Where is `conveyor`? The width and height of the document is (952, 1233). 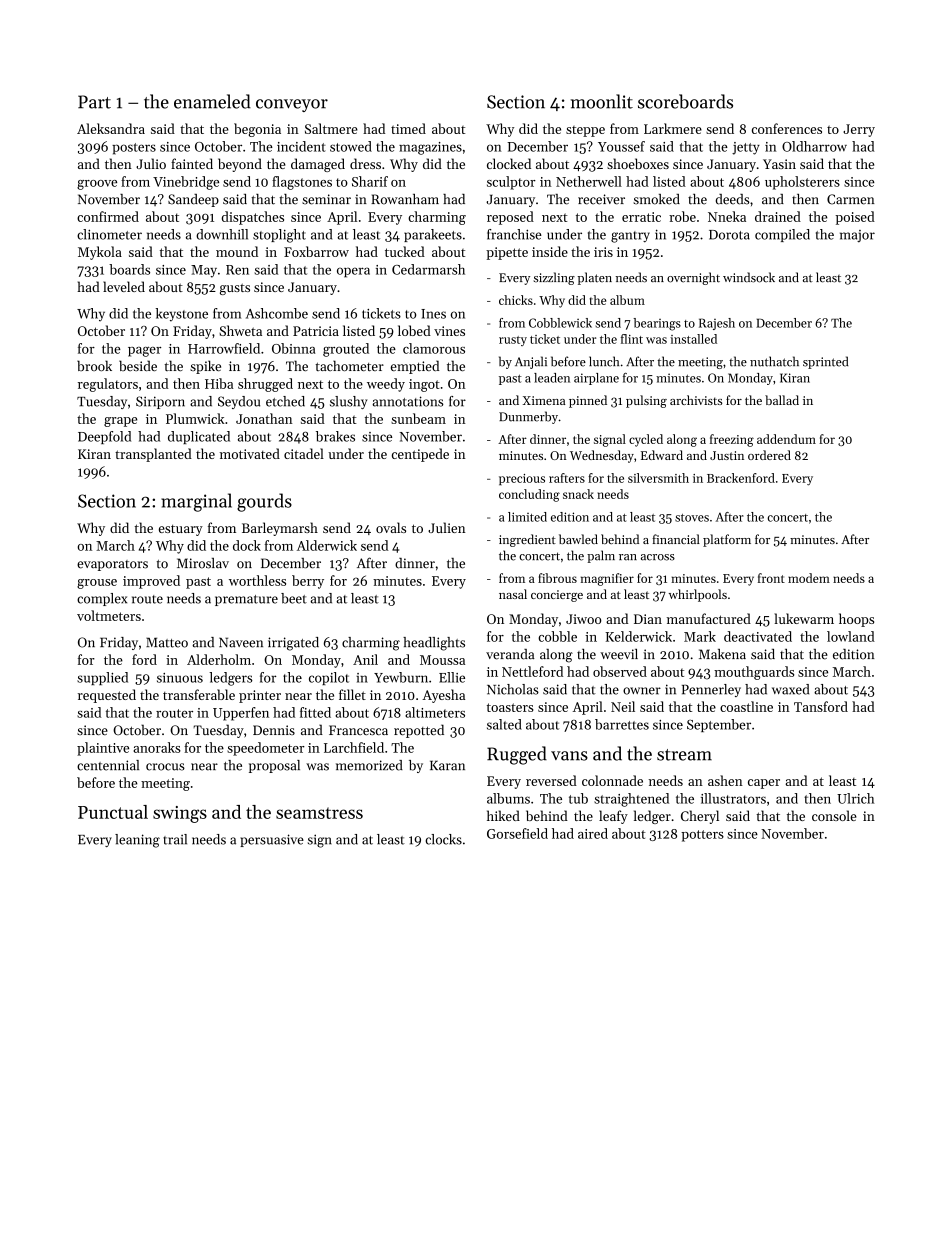
conveyor is located at coordinates (292, 105).
